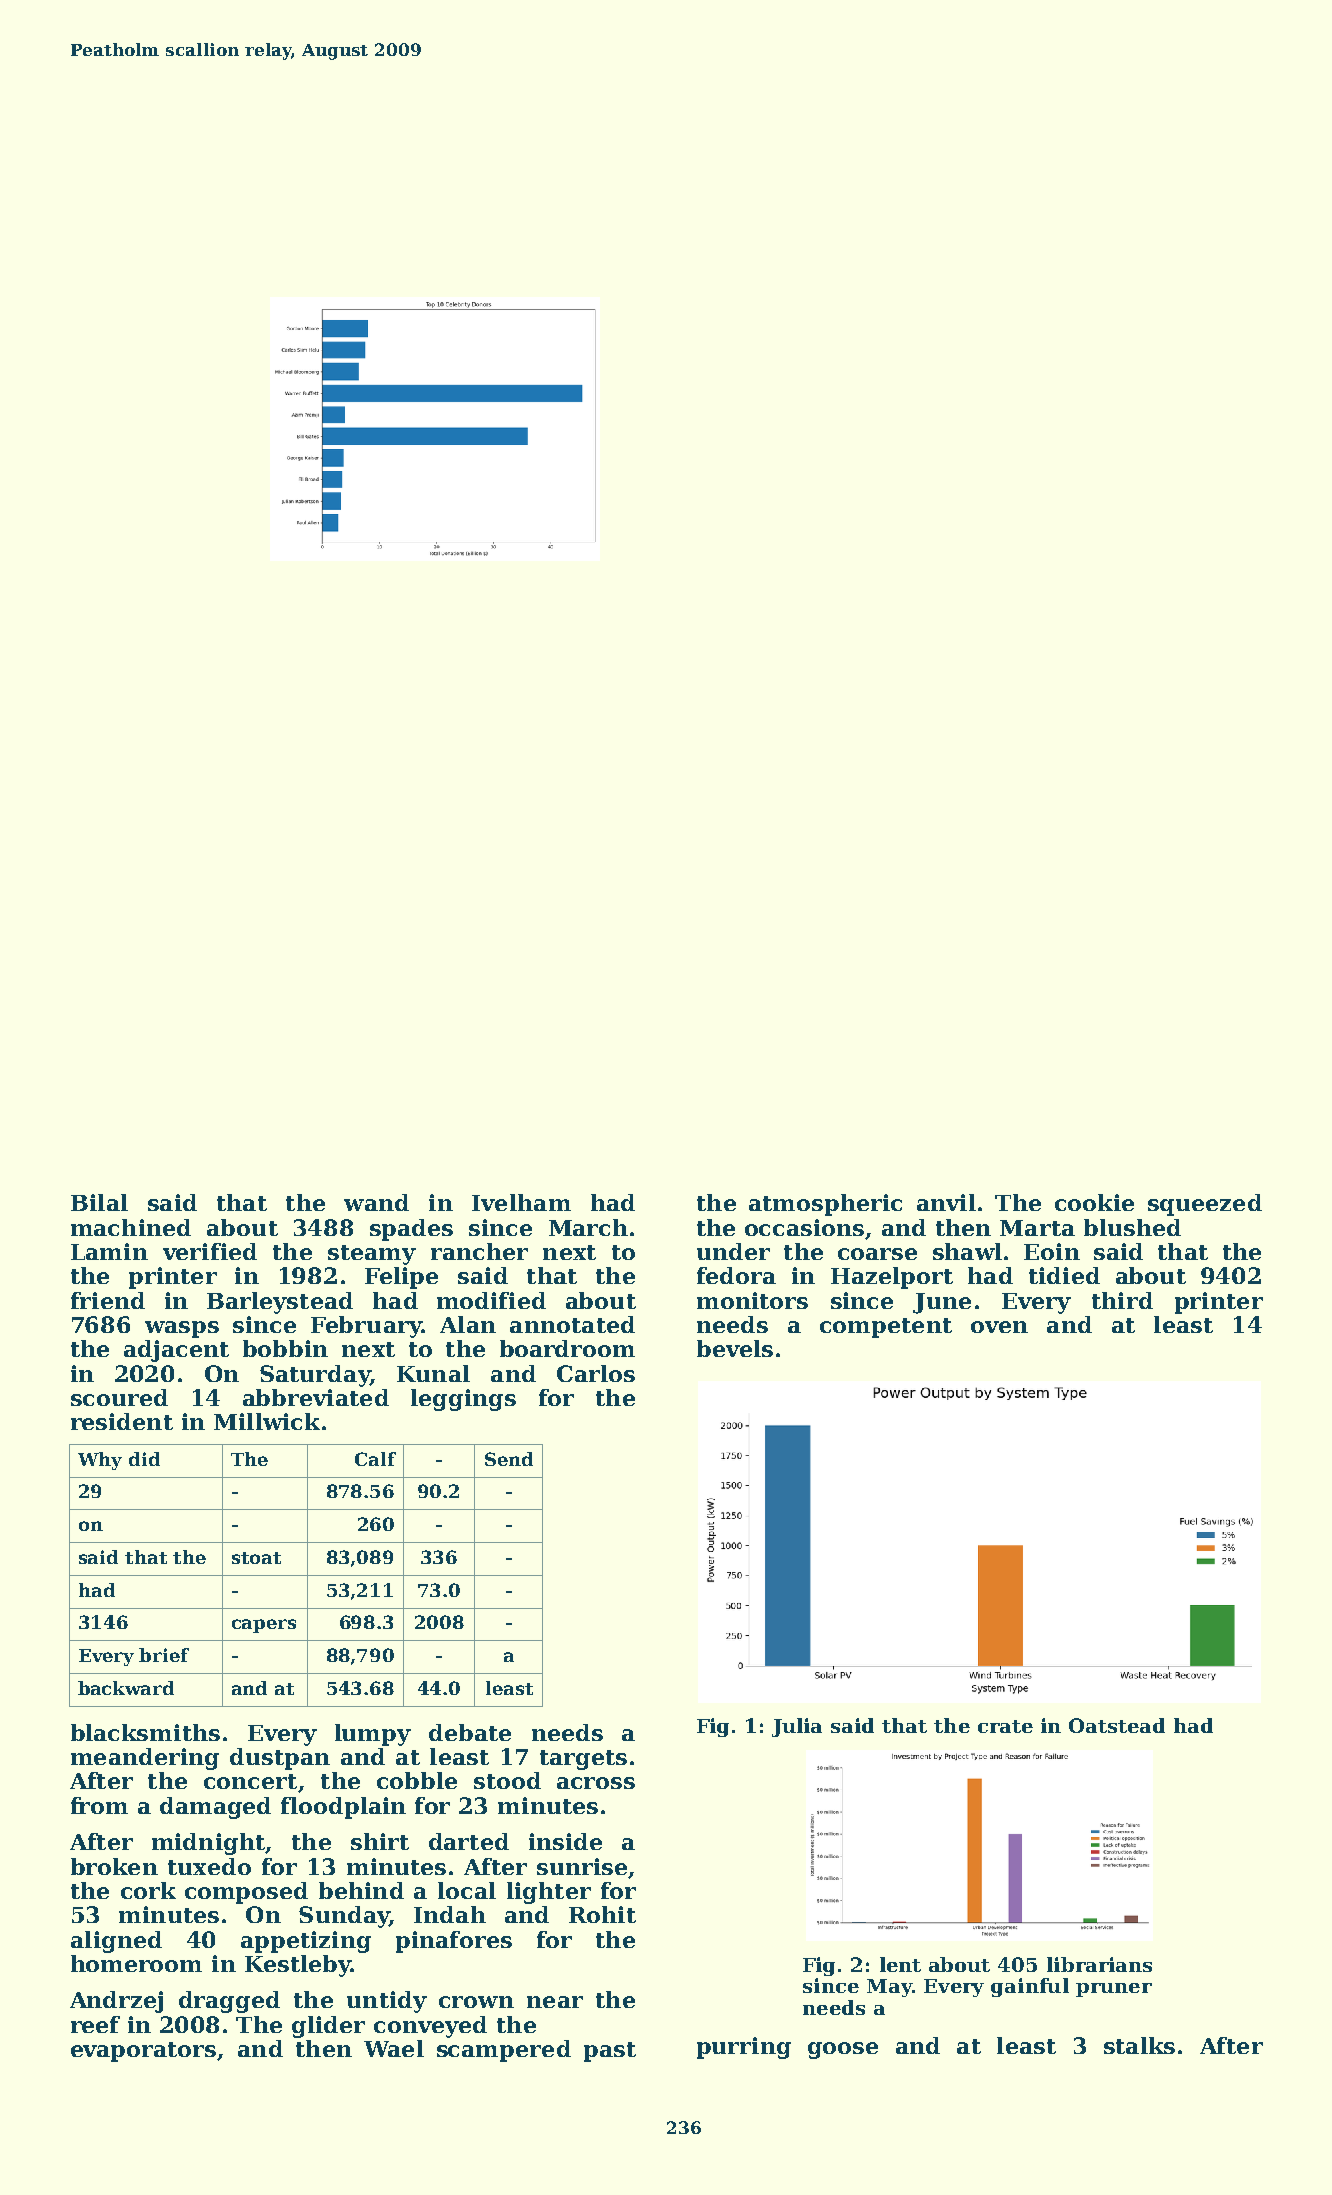 Image resolution: width=1332 pixels, height=2195 pixels. What do you see at coordinates (394, 2048) in the page?
I see `Wael` at bounding box center [394, 2048].
